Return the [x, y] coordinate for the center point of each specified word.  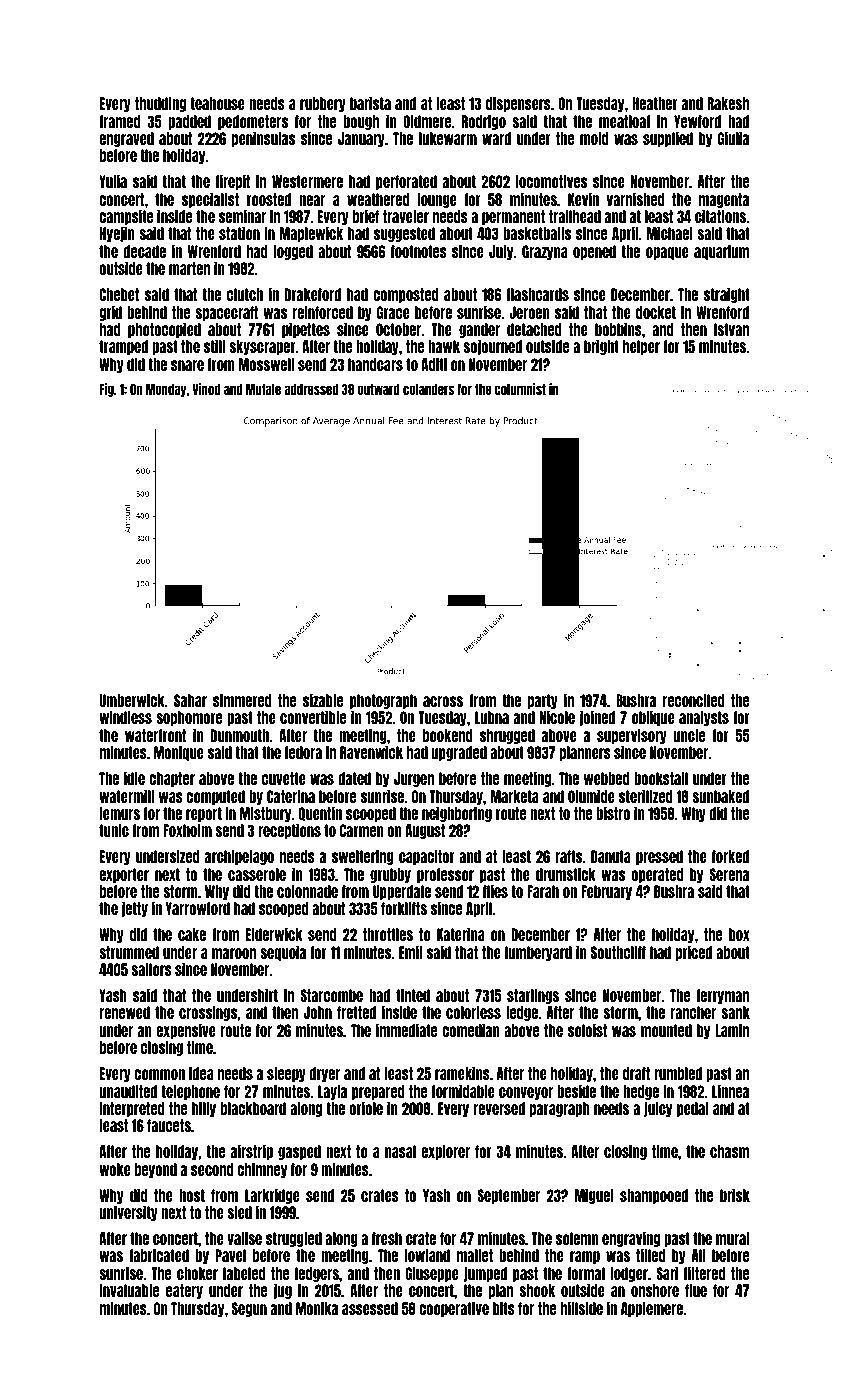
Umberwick [132, 700]
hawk [444, 346]
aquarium [721, 252]
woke [115, 1169]
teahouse [217, 103]
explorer [445, 1152]
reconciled [694, 700]
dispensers [518, 104]
